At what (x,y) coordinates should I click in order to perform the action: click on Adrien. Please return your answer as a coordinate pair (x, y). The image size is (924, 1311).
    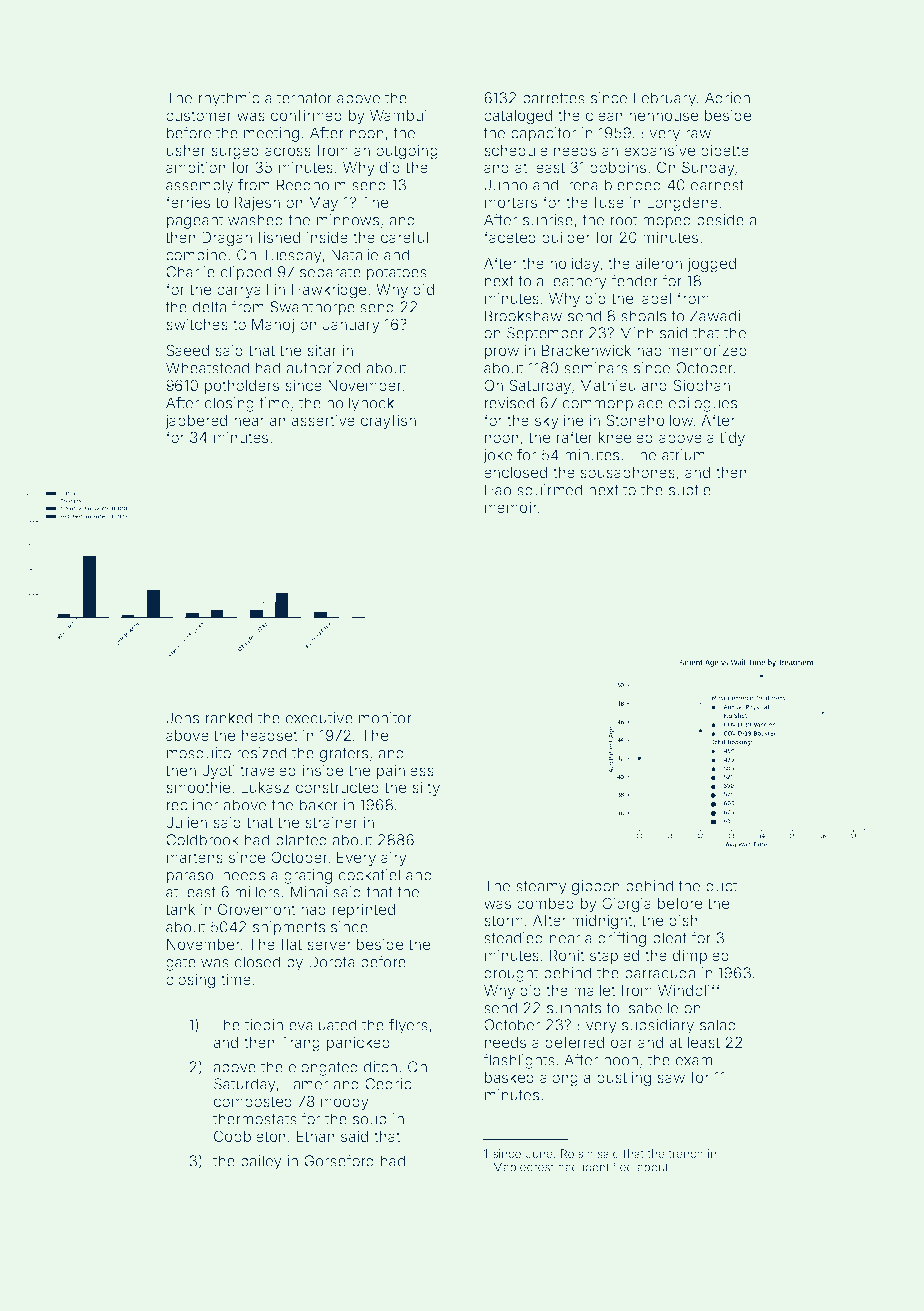
    Looking at the image, I should click on (727, 98).
